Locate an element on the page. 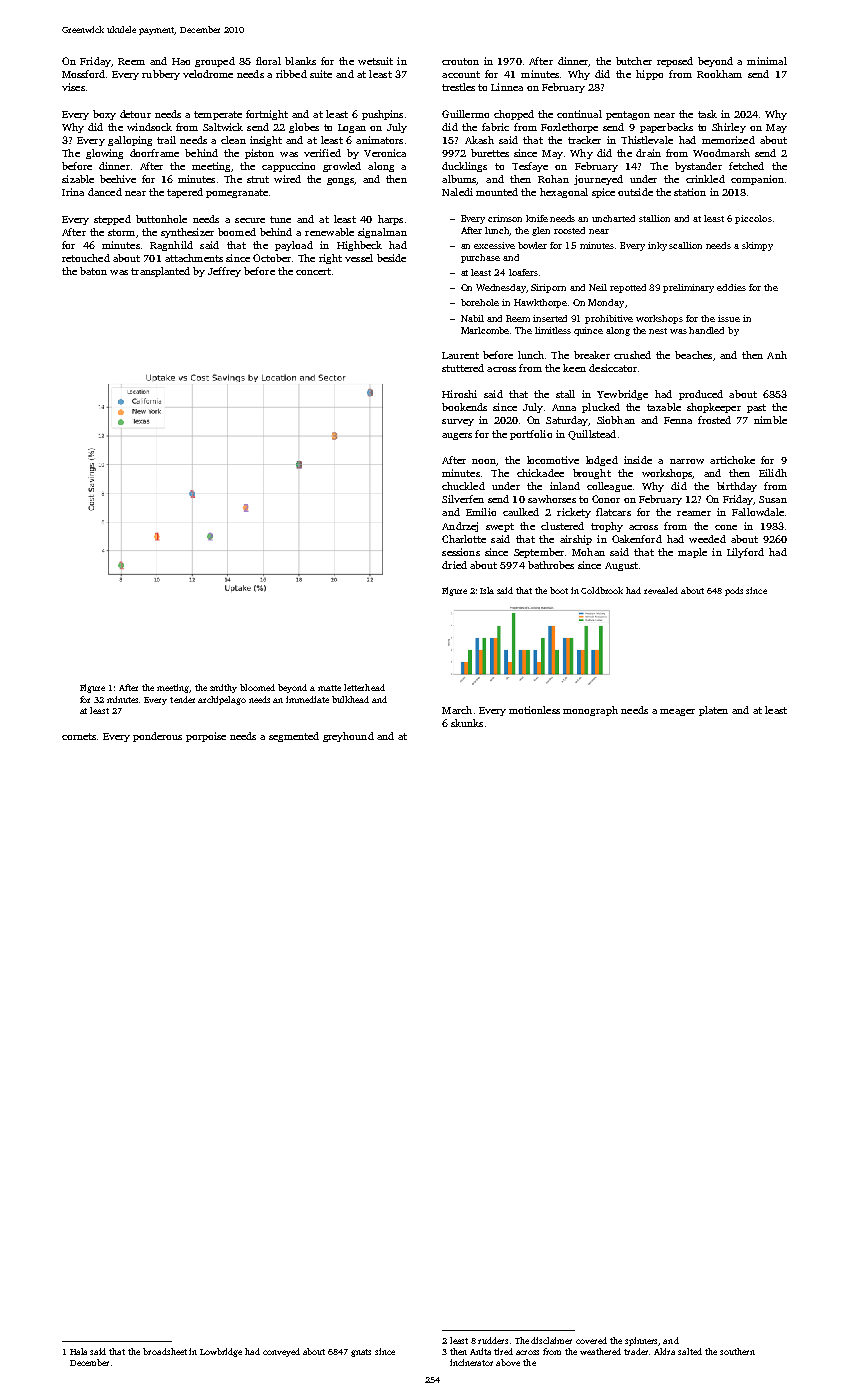 The image size is (849, 1400). meager is located at coordinates (677, 712).
